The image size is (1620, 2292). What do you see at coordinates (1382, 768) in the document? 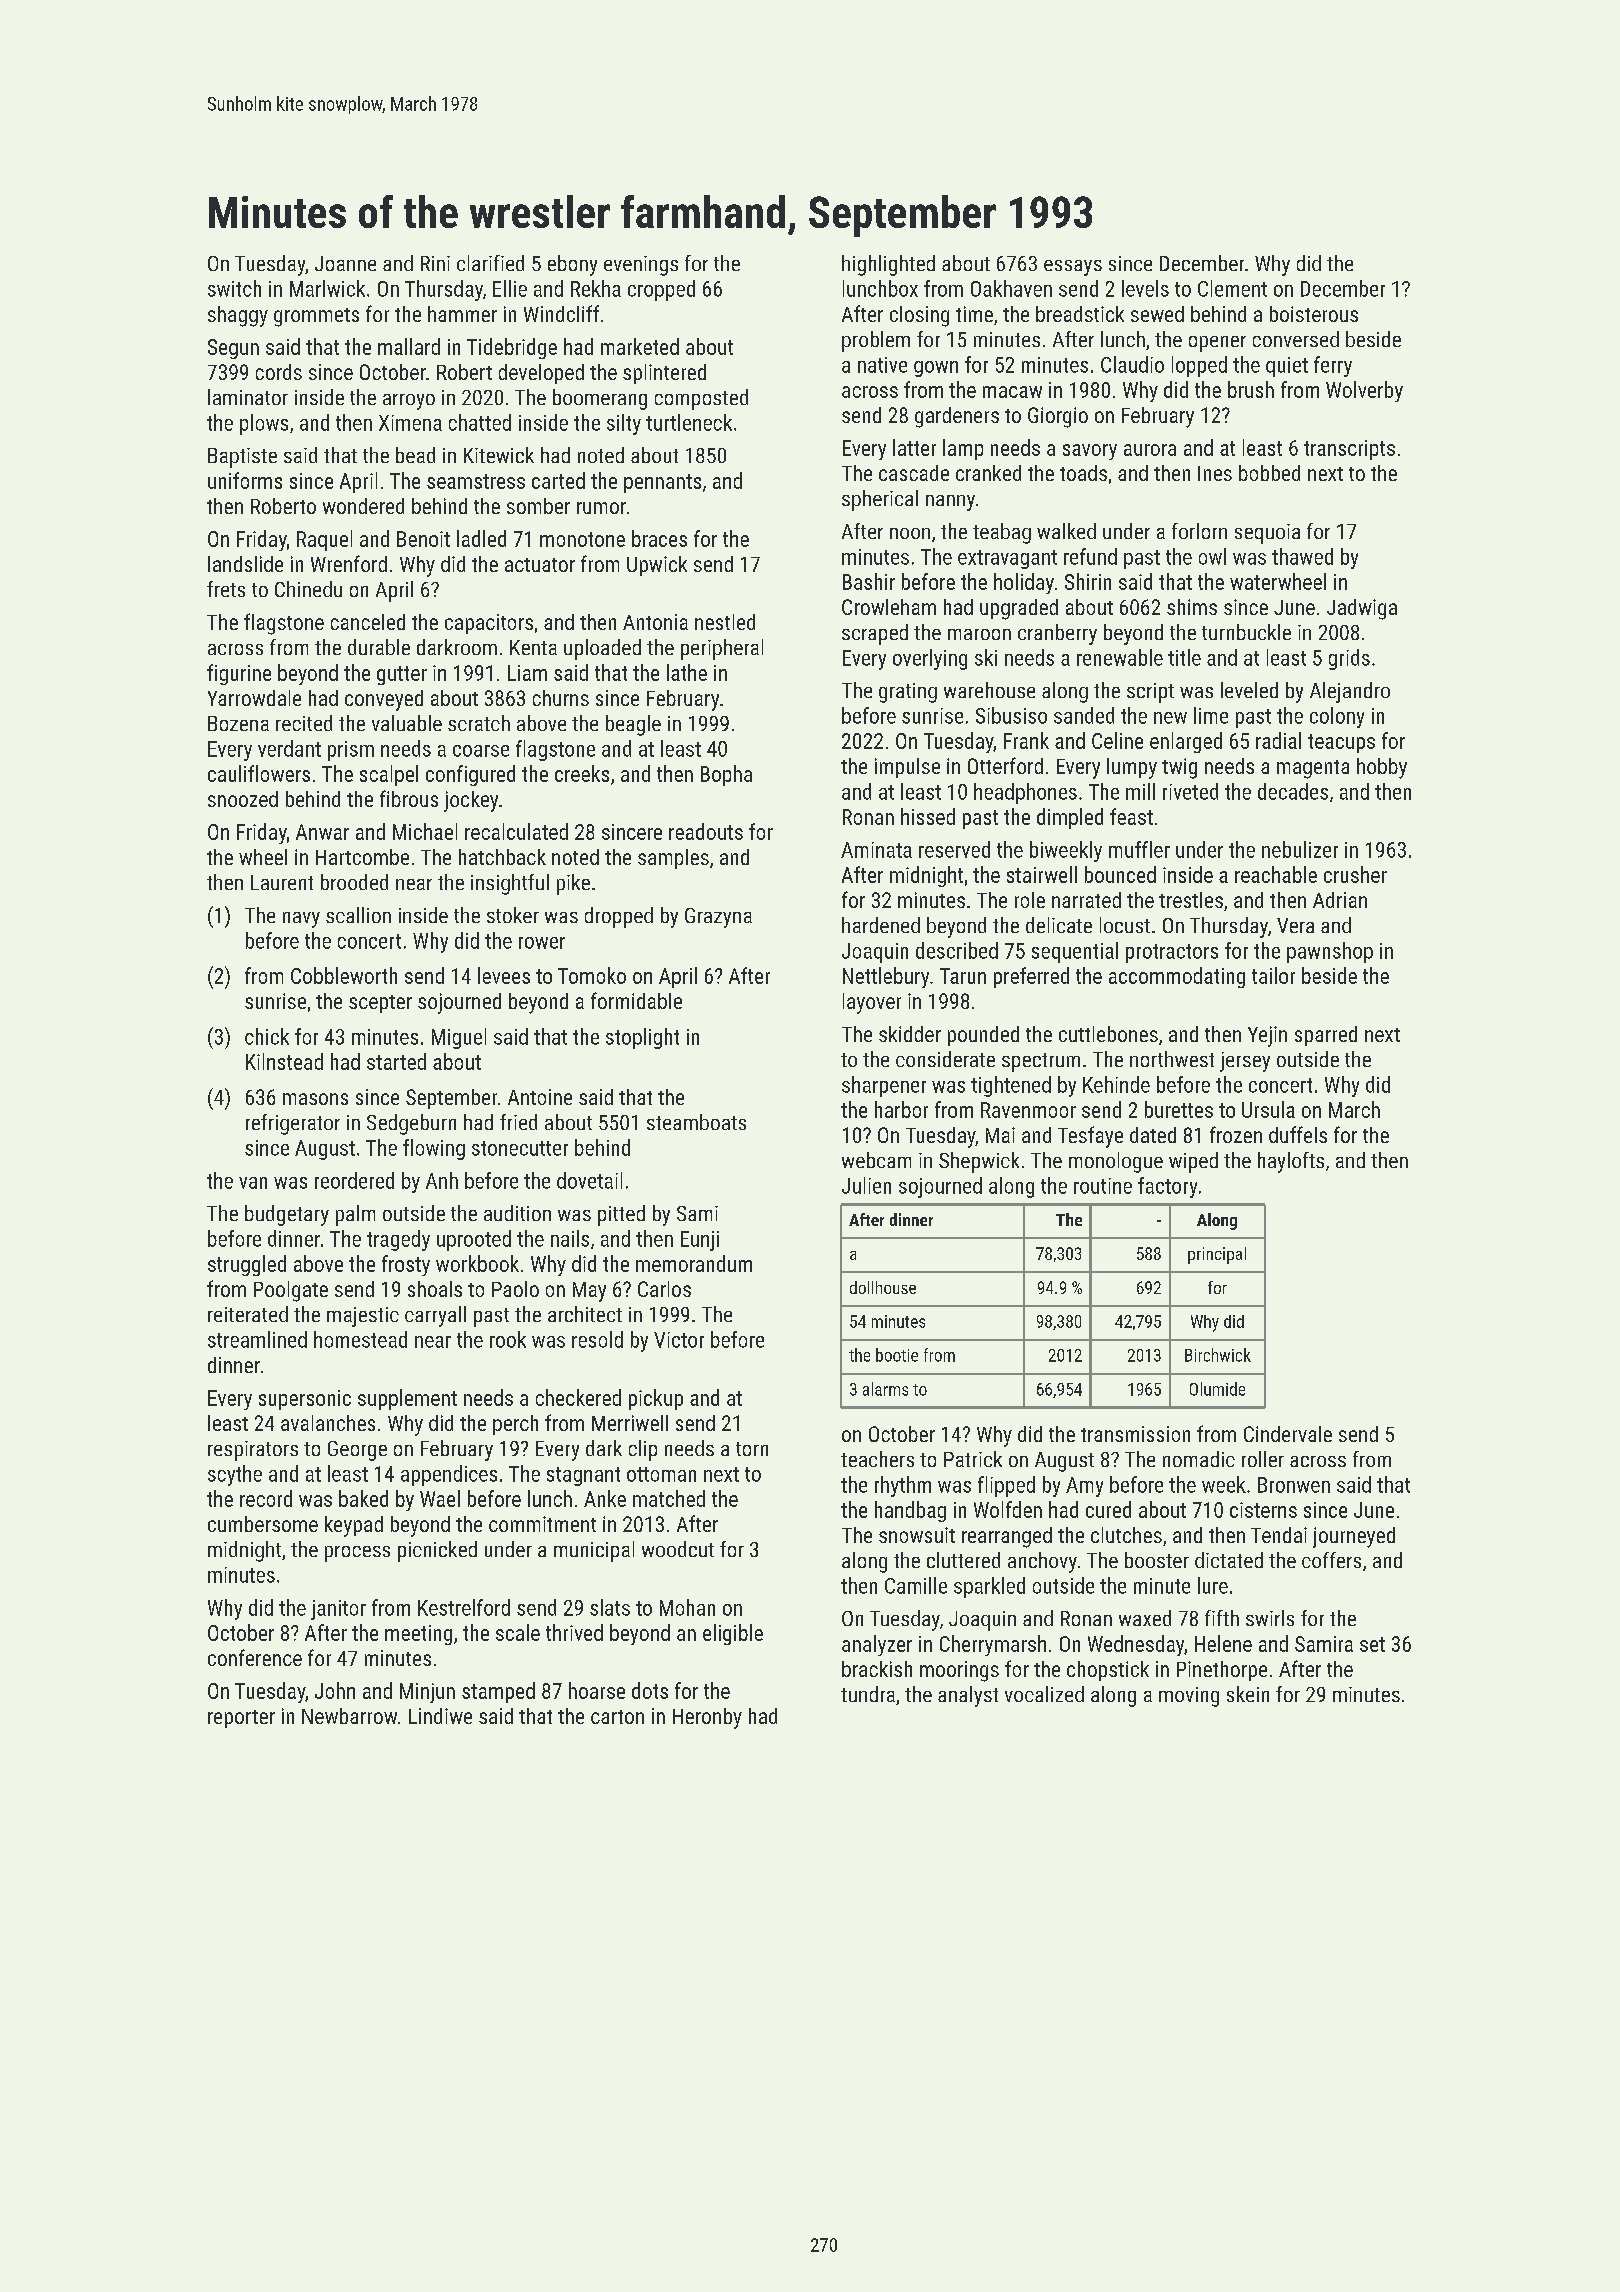
I see `hobby` at bounding box center [1382, 768].
